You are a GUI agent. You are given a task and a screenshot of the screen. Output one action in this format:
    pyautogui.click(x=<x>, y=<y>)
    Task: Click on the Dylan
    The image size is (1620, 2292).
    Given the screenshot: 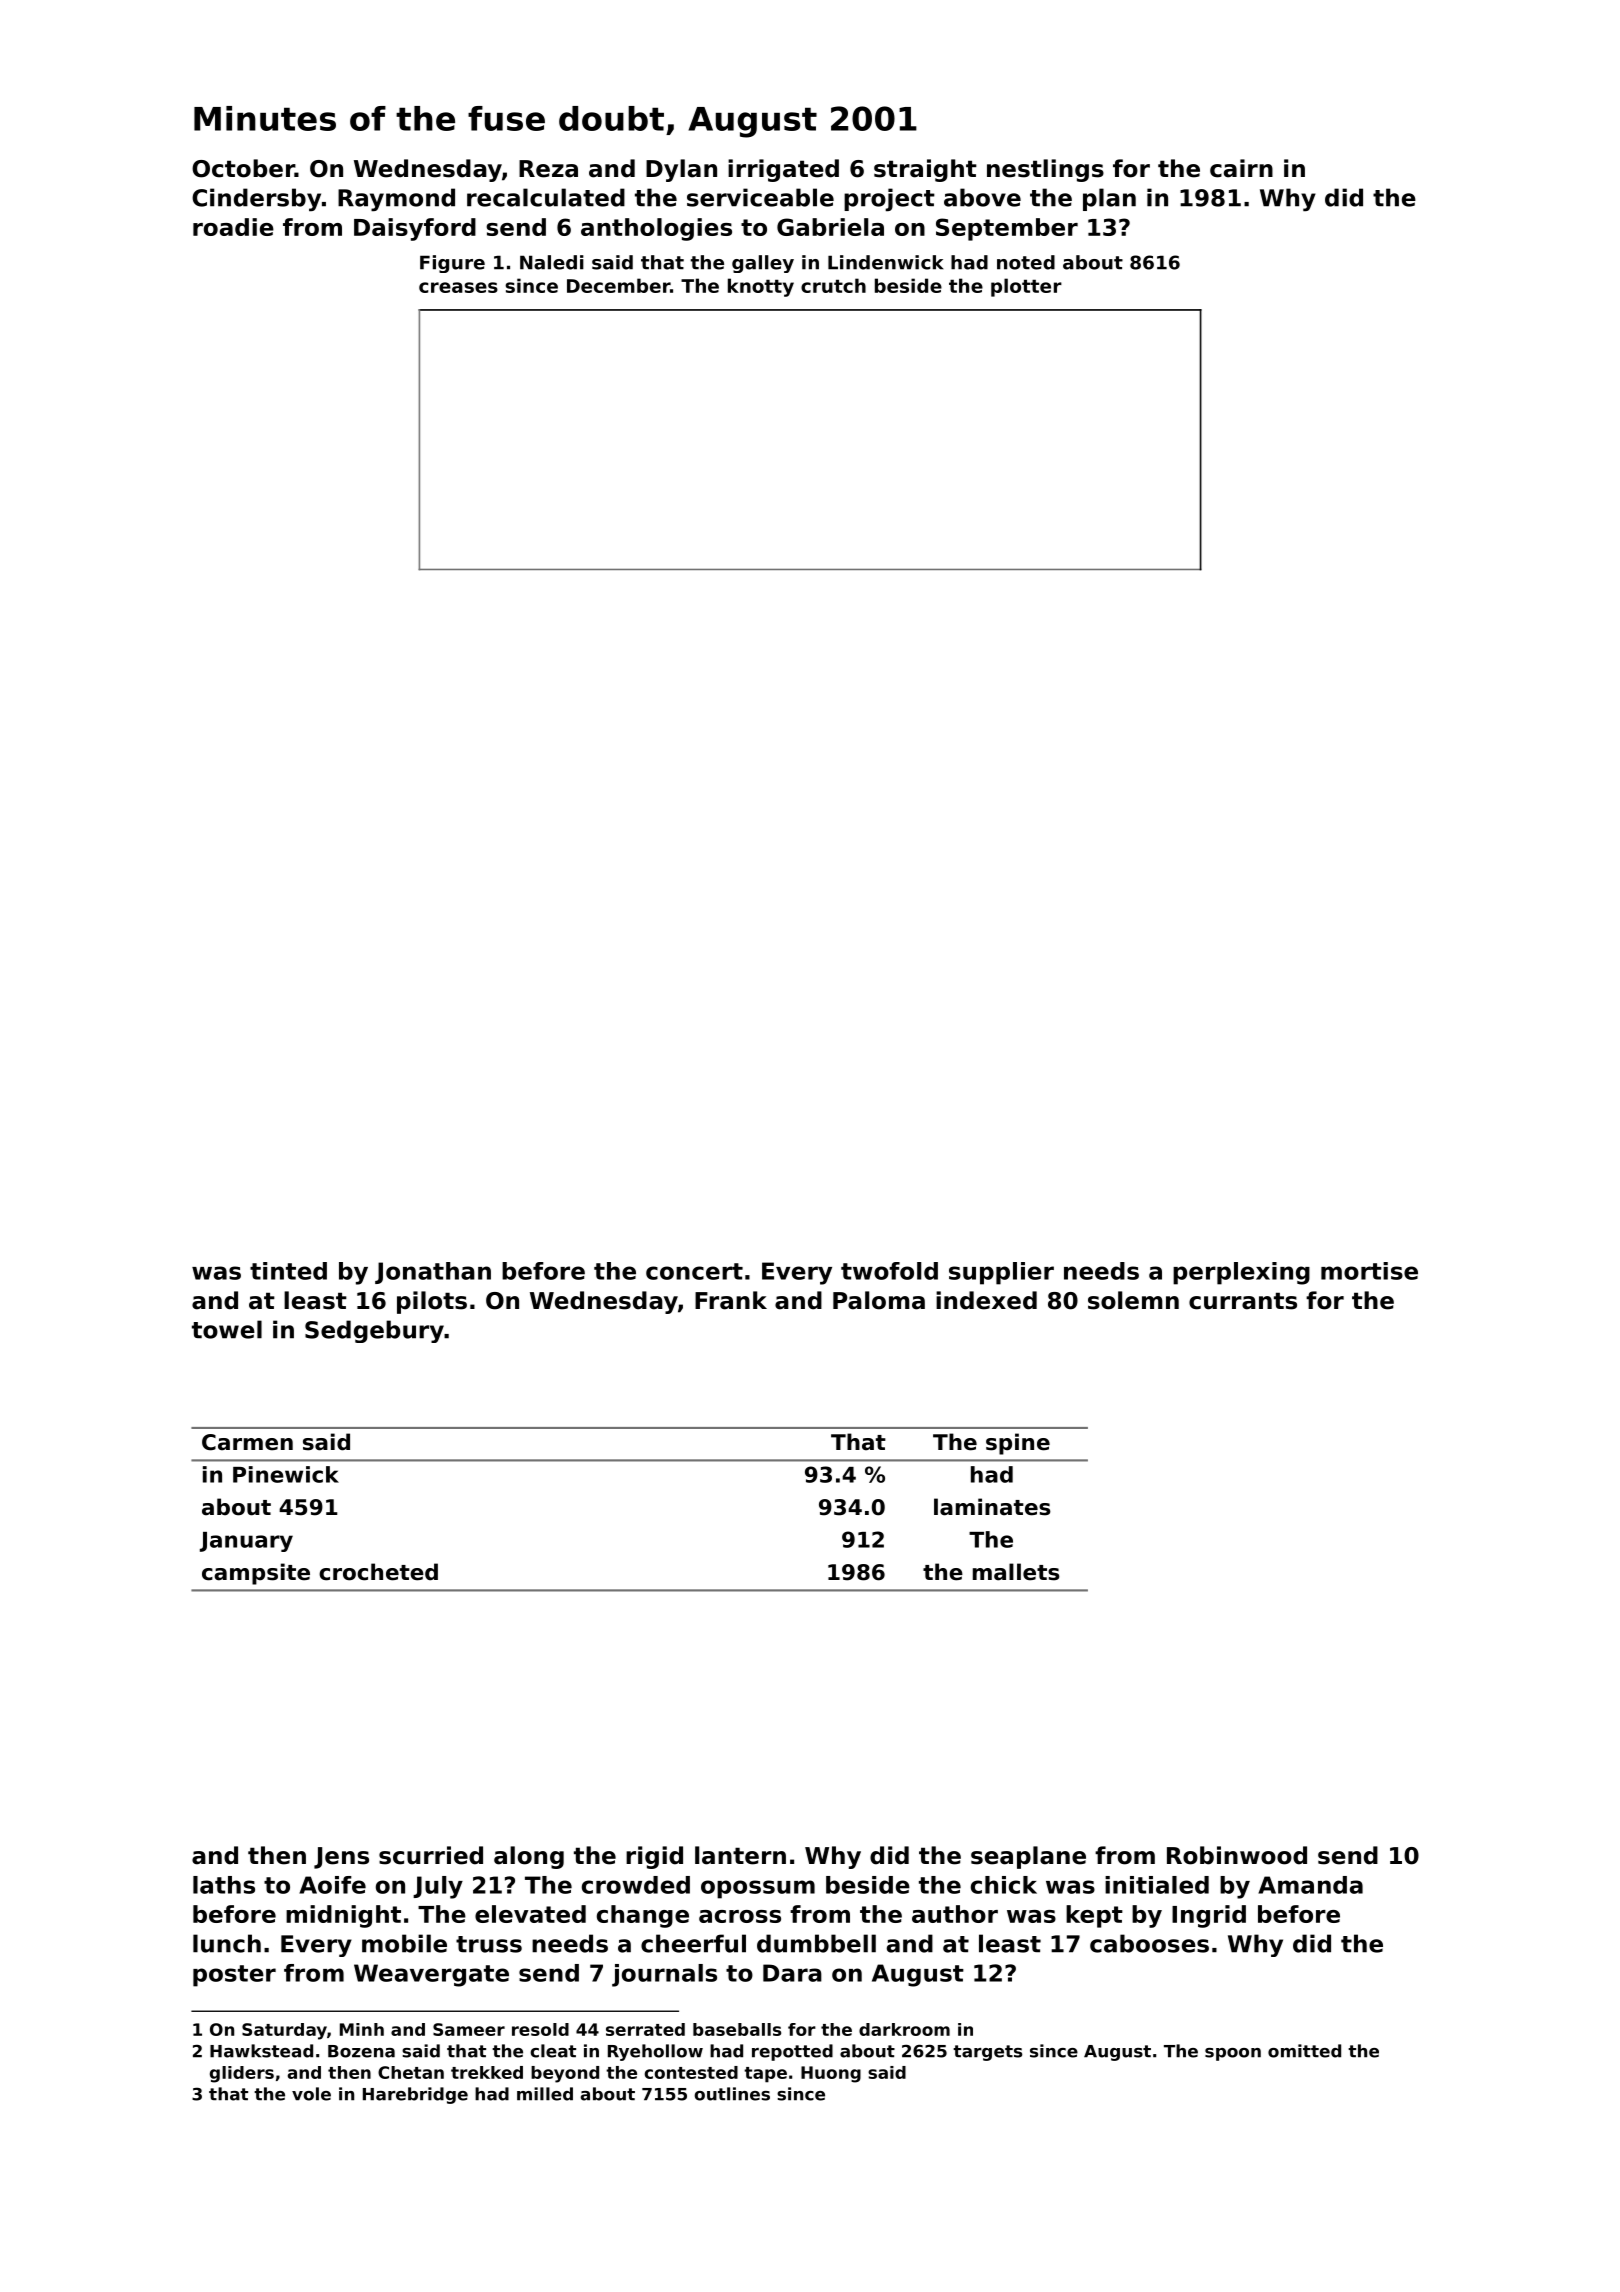 What is the action you would take?
    pyautogui.click(x=681, y=170)
